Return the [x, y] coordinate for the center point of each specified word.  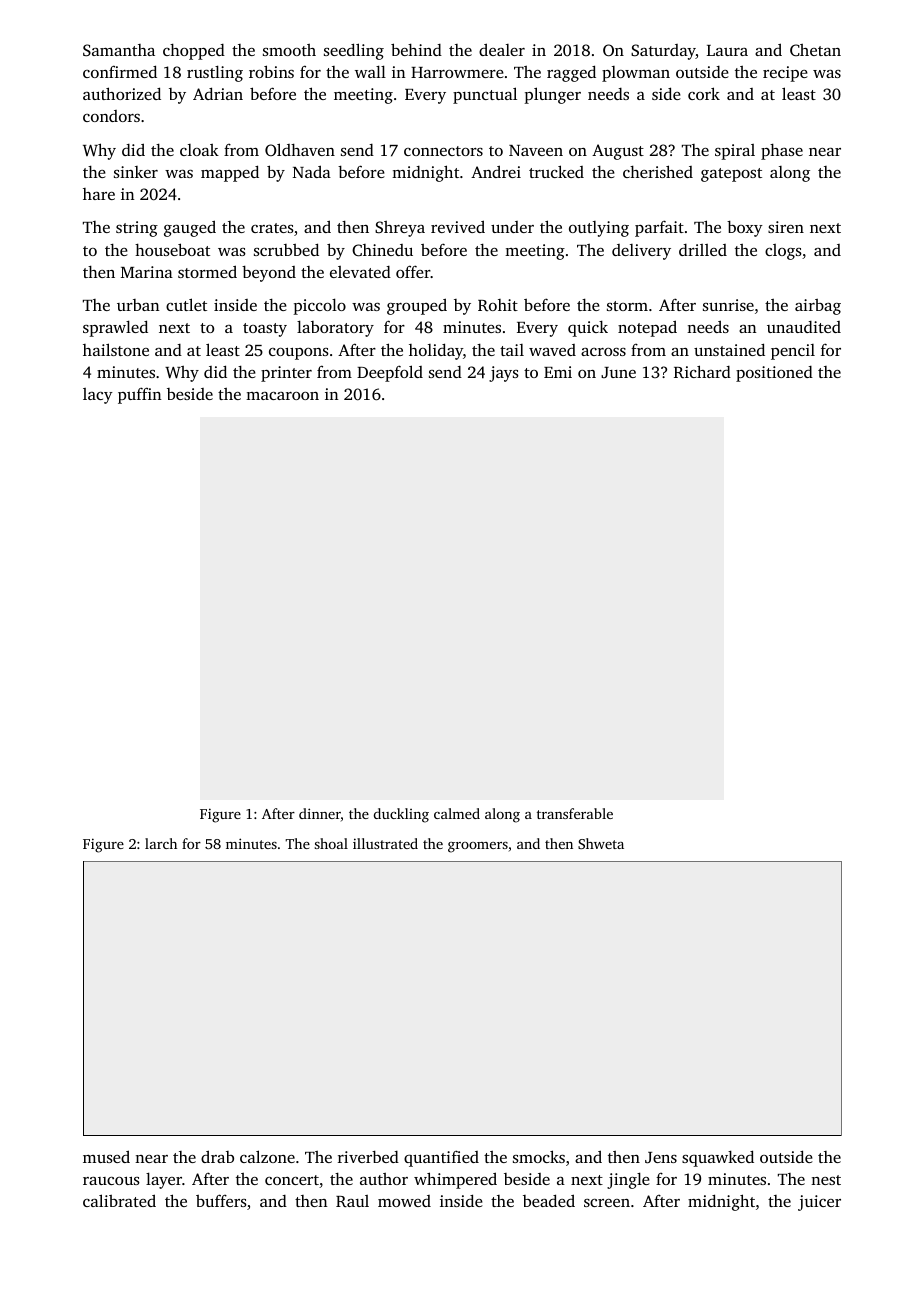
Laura [727, 50]
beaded [549, 1200]
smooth [289, 50]
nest [826, 1180]
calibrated [119, 1200]
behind [416, 49]
